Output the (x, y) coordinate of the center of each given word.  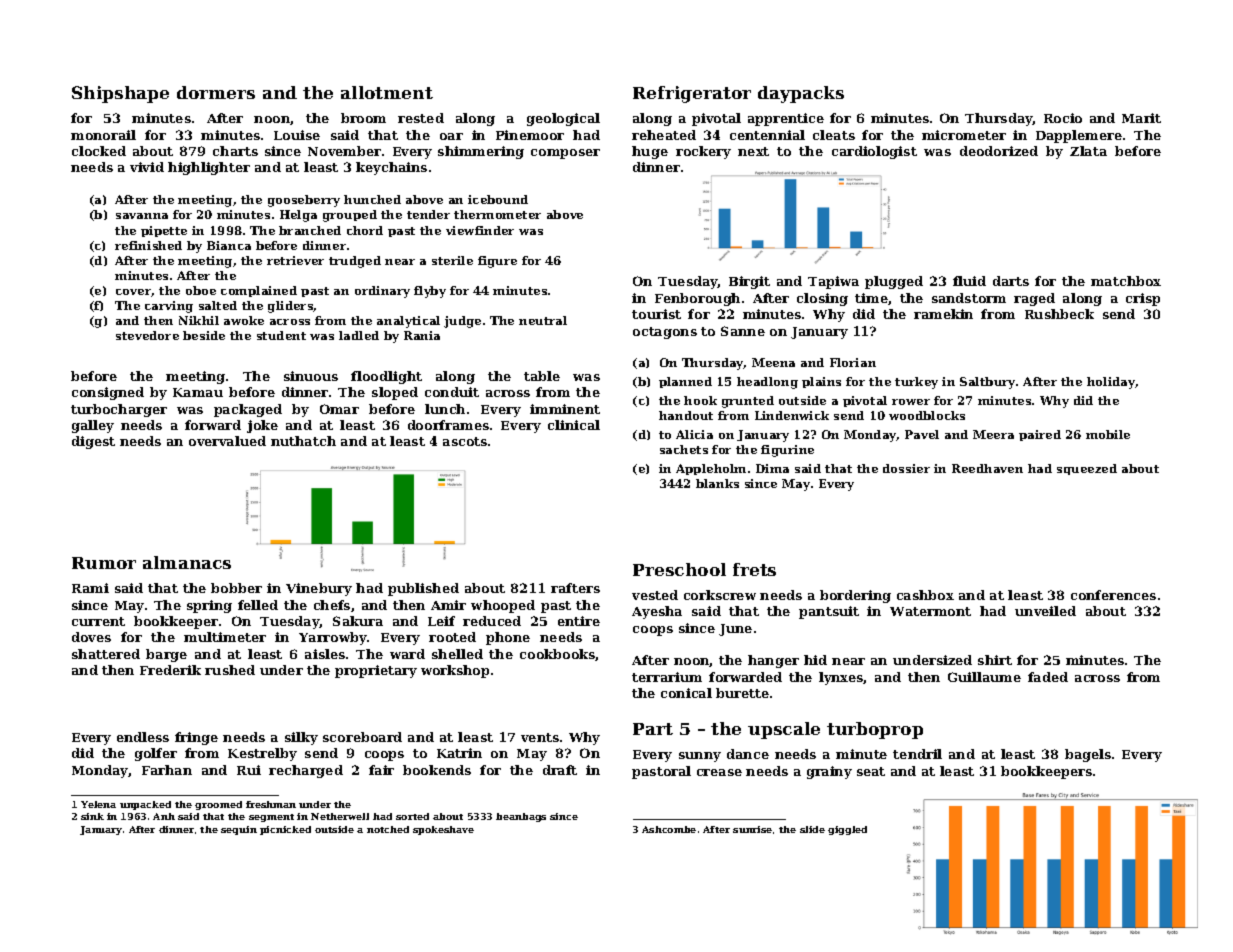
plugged (894, 282)
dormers (216, 92)
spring (209, 606)
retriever (295, 260)
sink (92, 816)
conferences (1113, 595)
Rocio (1063, 118)
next (753, 151)
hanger (773, 661)
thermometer (497, 214)
